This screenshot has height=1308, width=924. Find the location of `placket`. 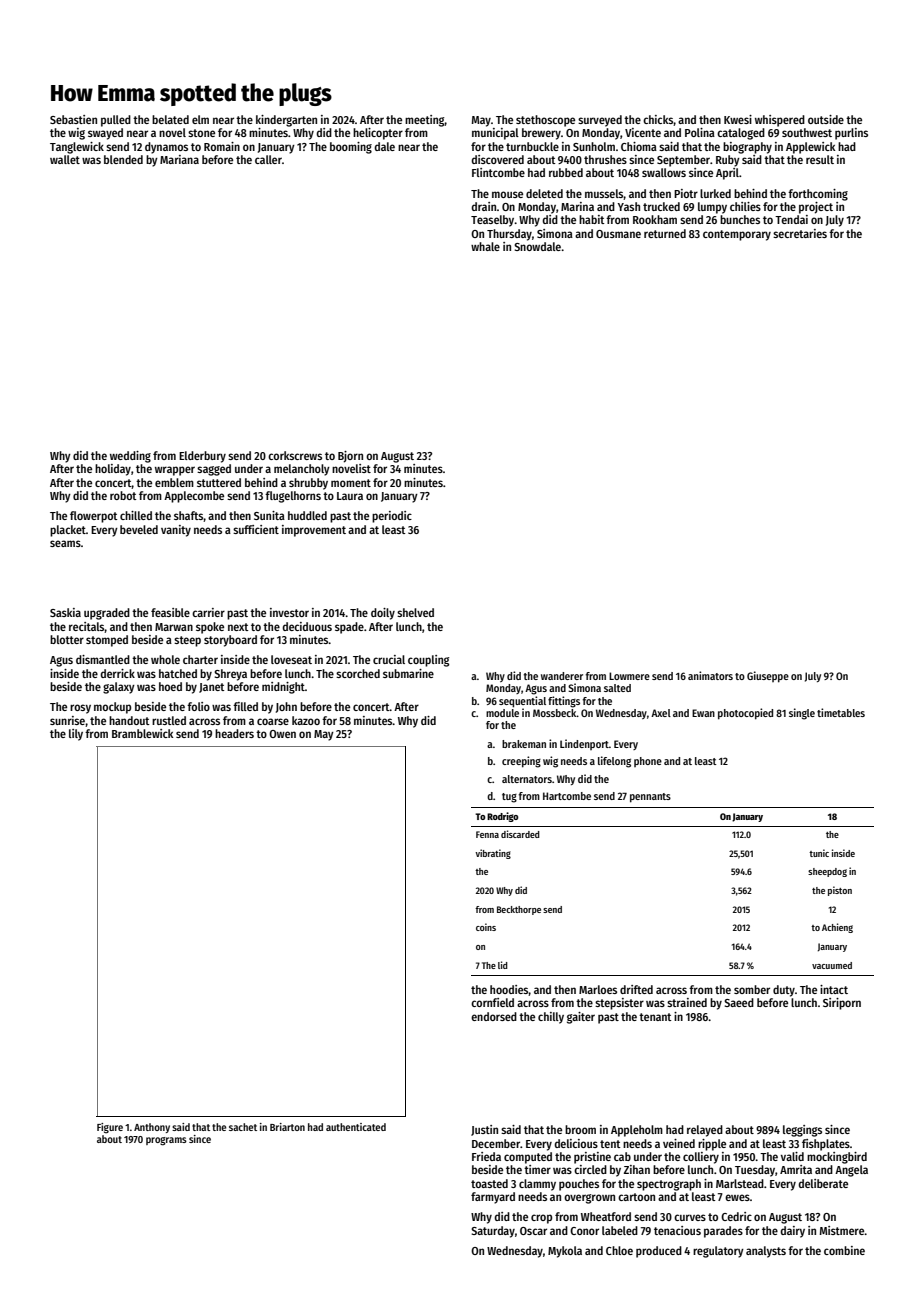

placket is located at coordinates (68, 531).
